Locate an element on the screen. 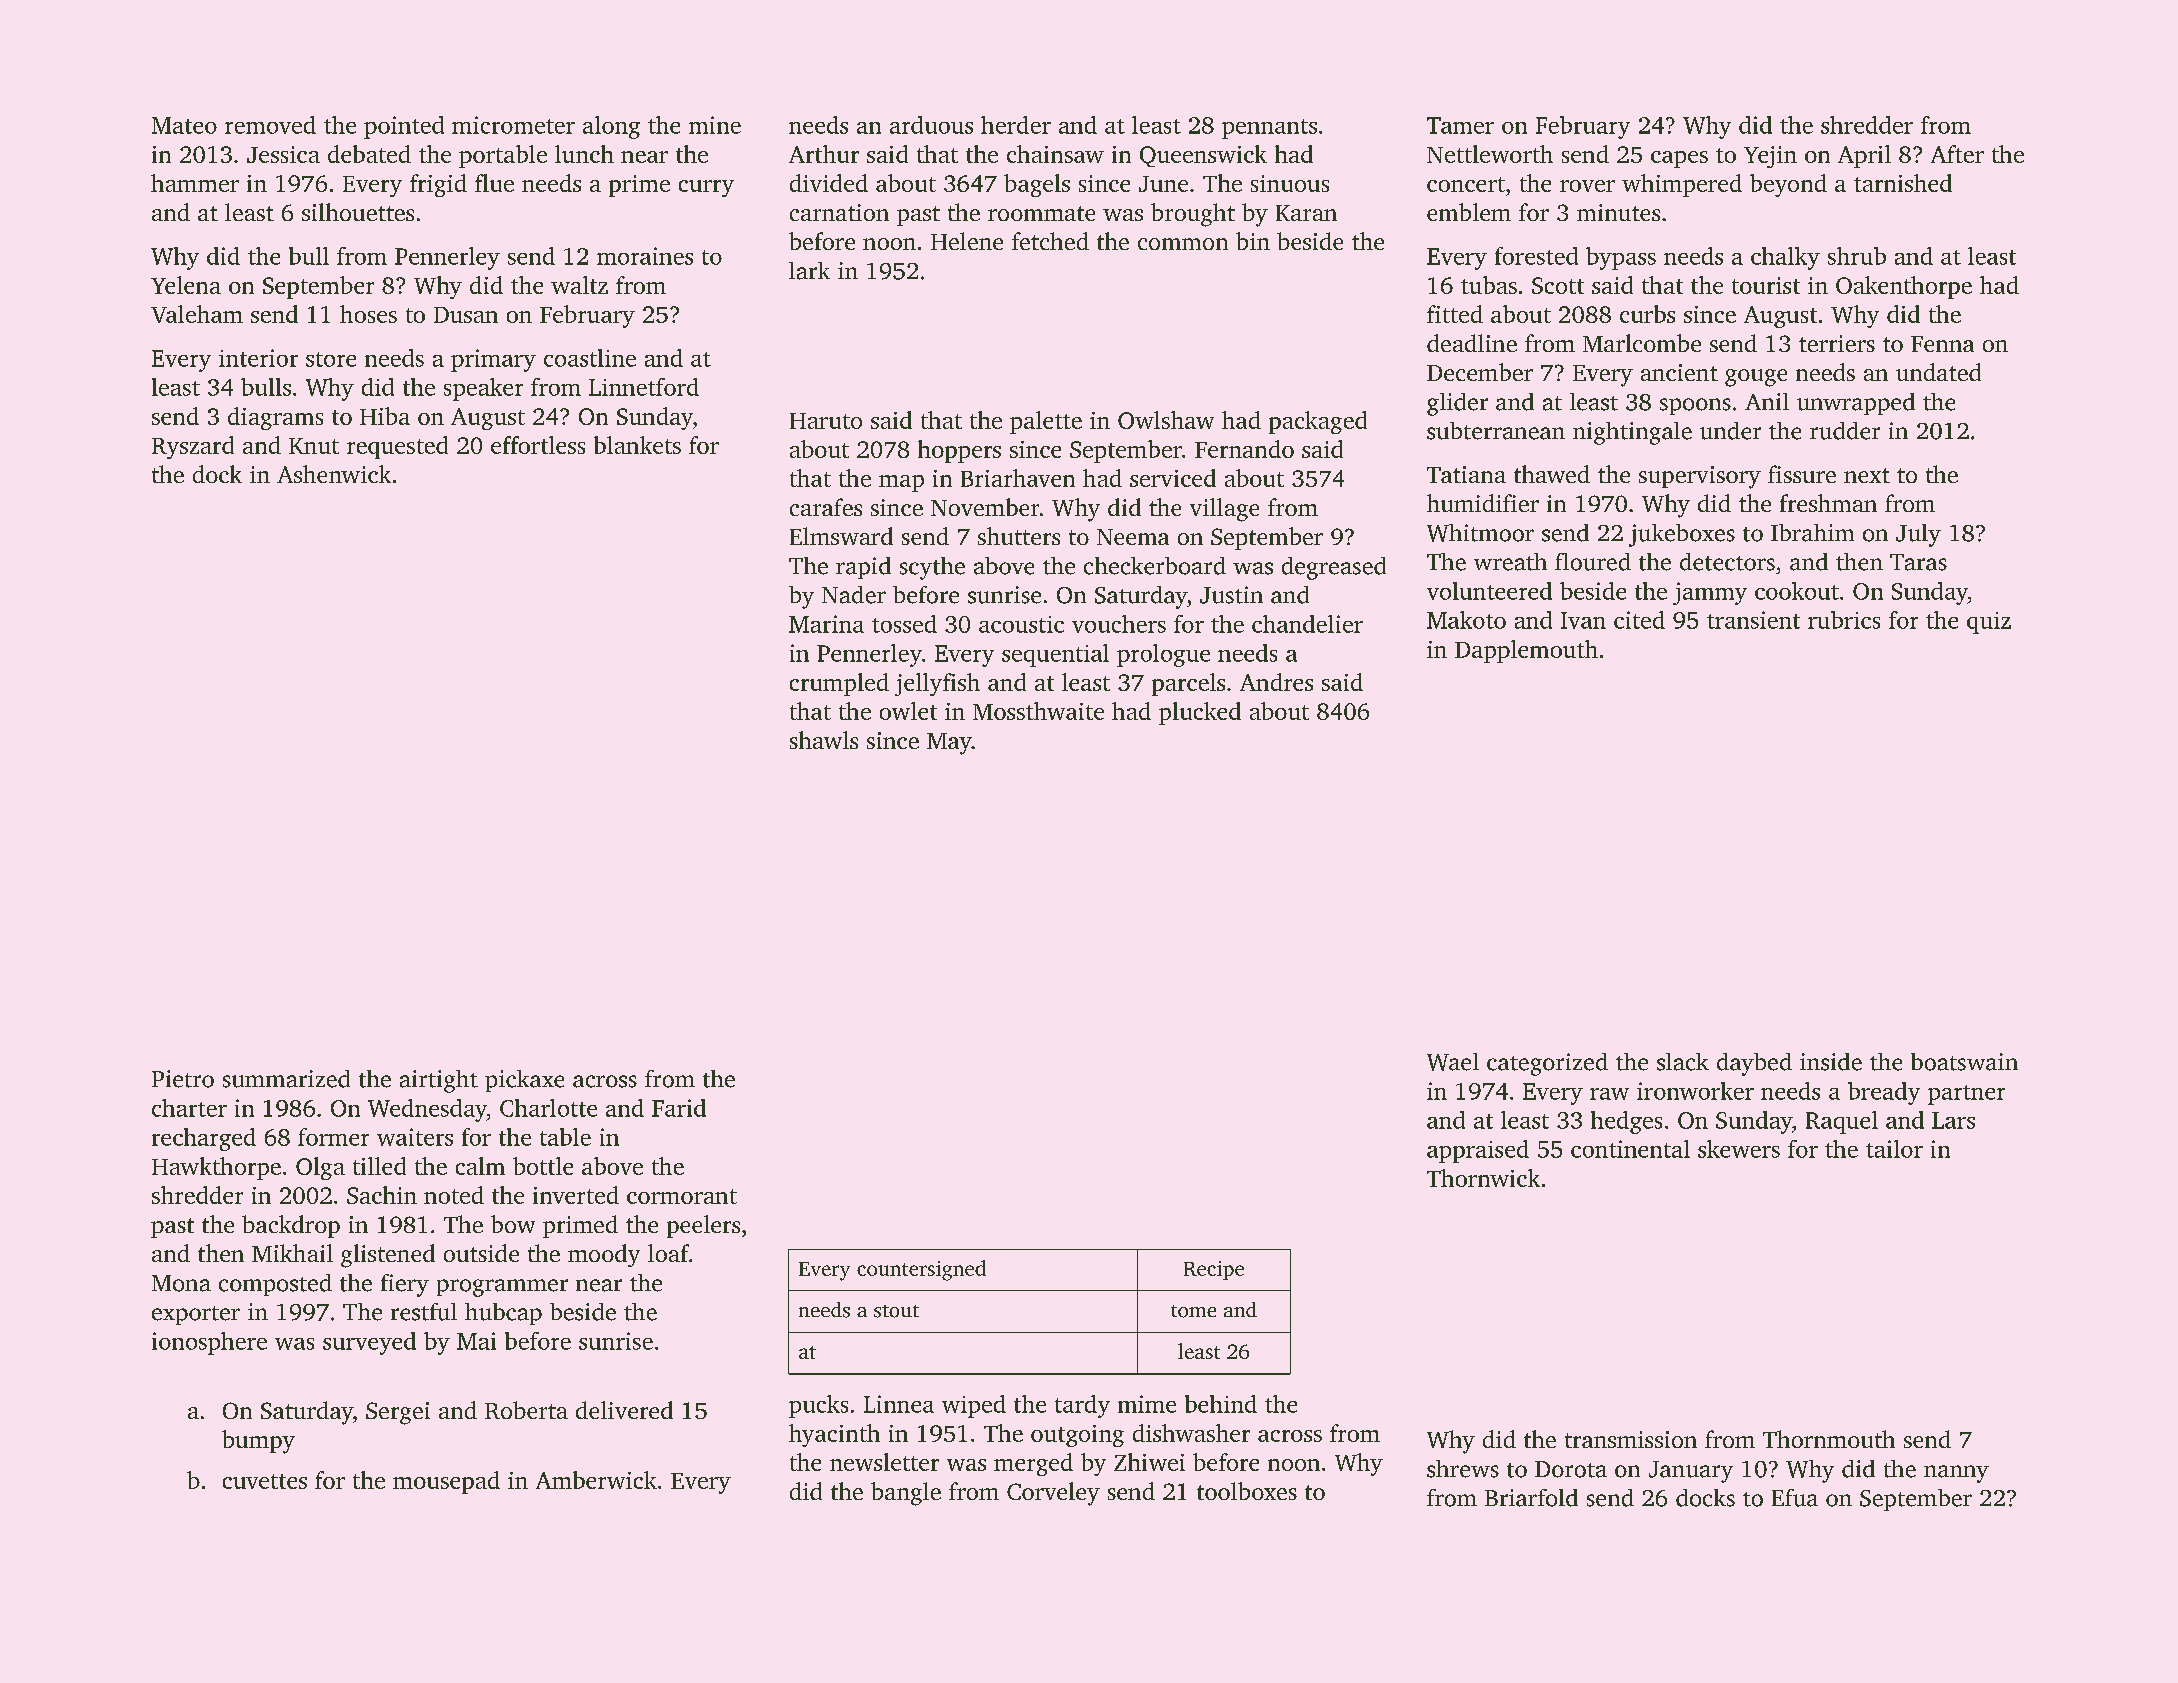 Image resolution: width=2178 pixels, height=1683 pixels. daybed is located at coordinates (1754, 1064).
